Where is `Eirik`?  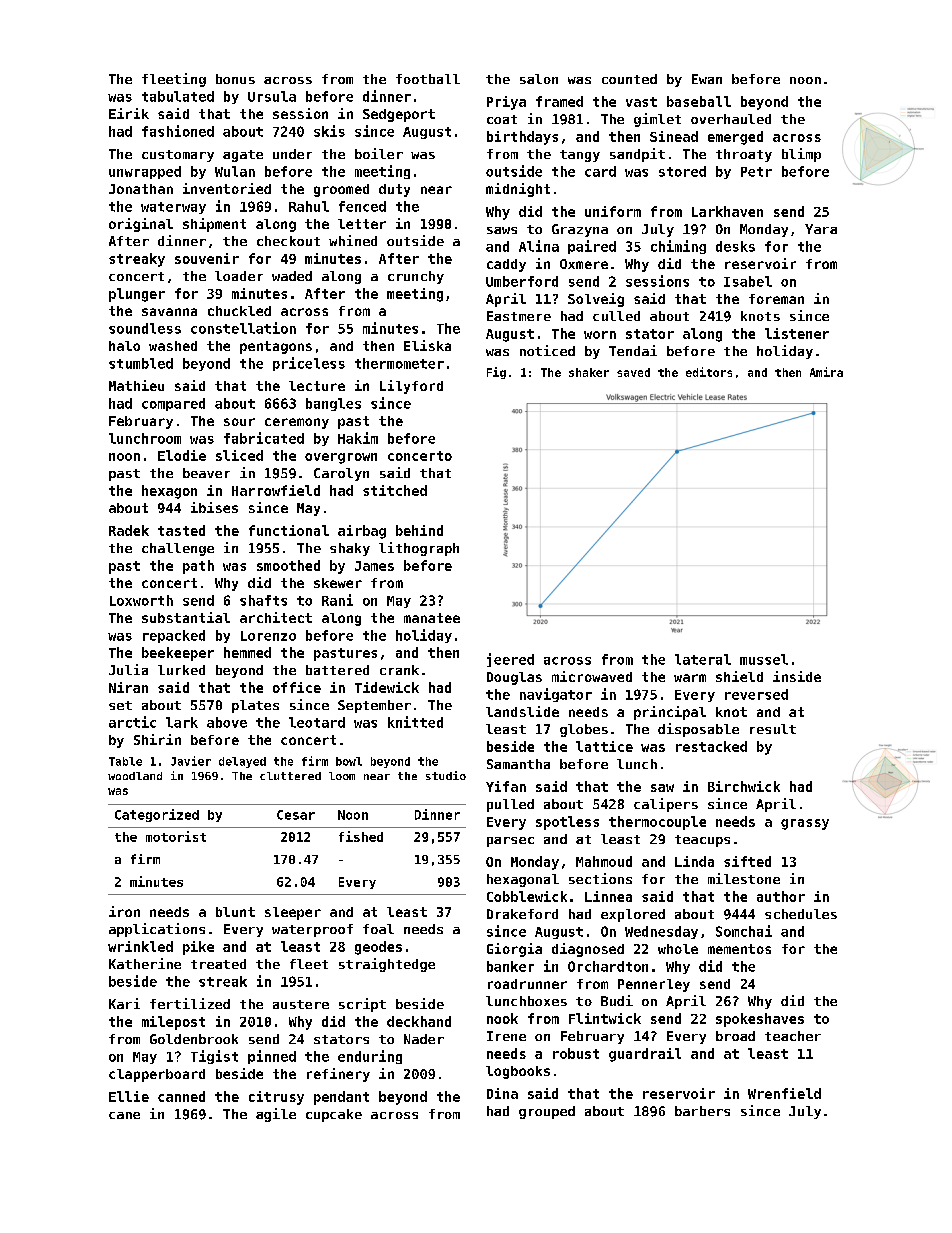 Eirik is located at coordinates (129, 113).
